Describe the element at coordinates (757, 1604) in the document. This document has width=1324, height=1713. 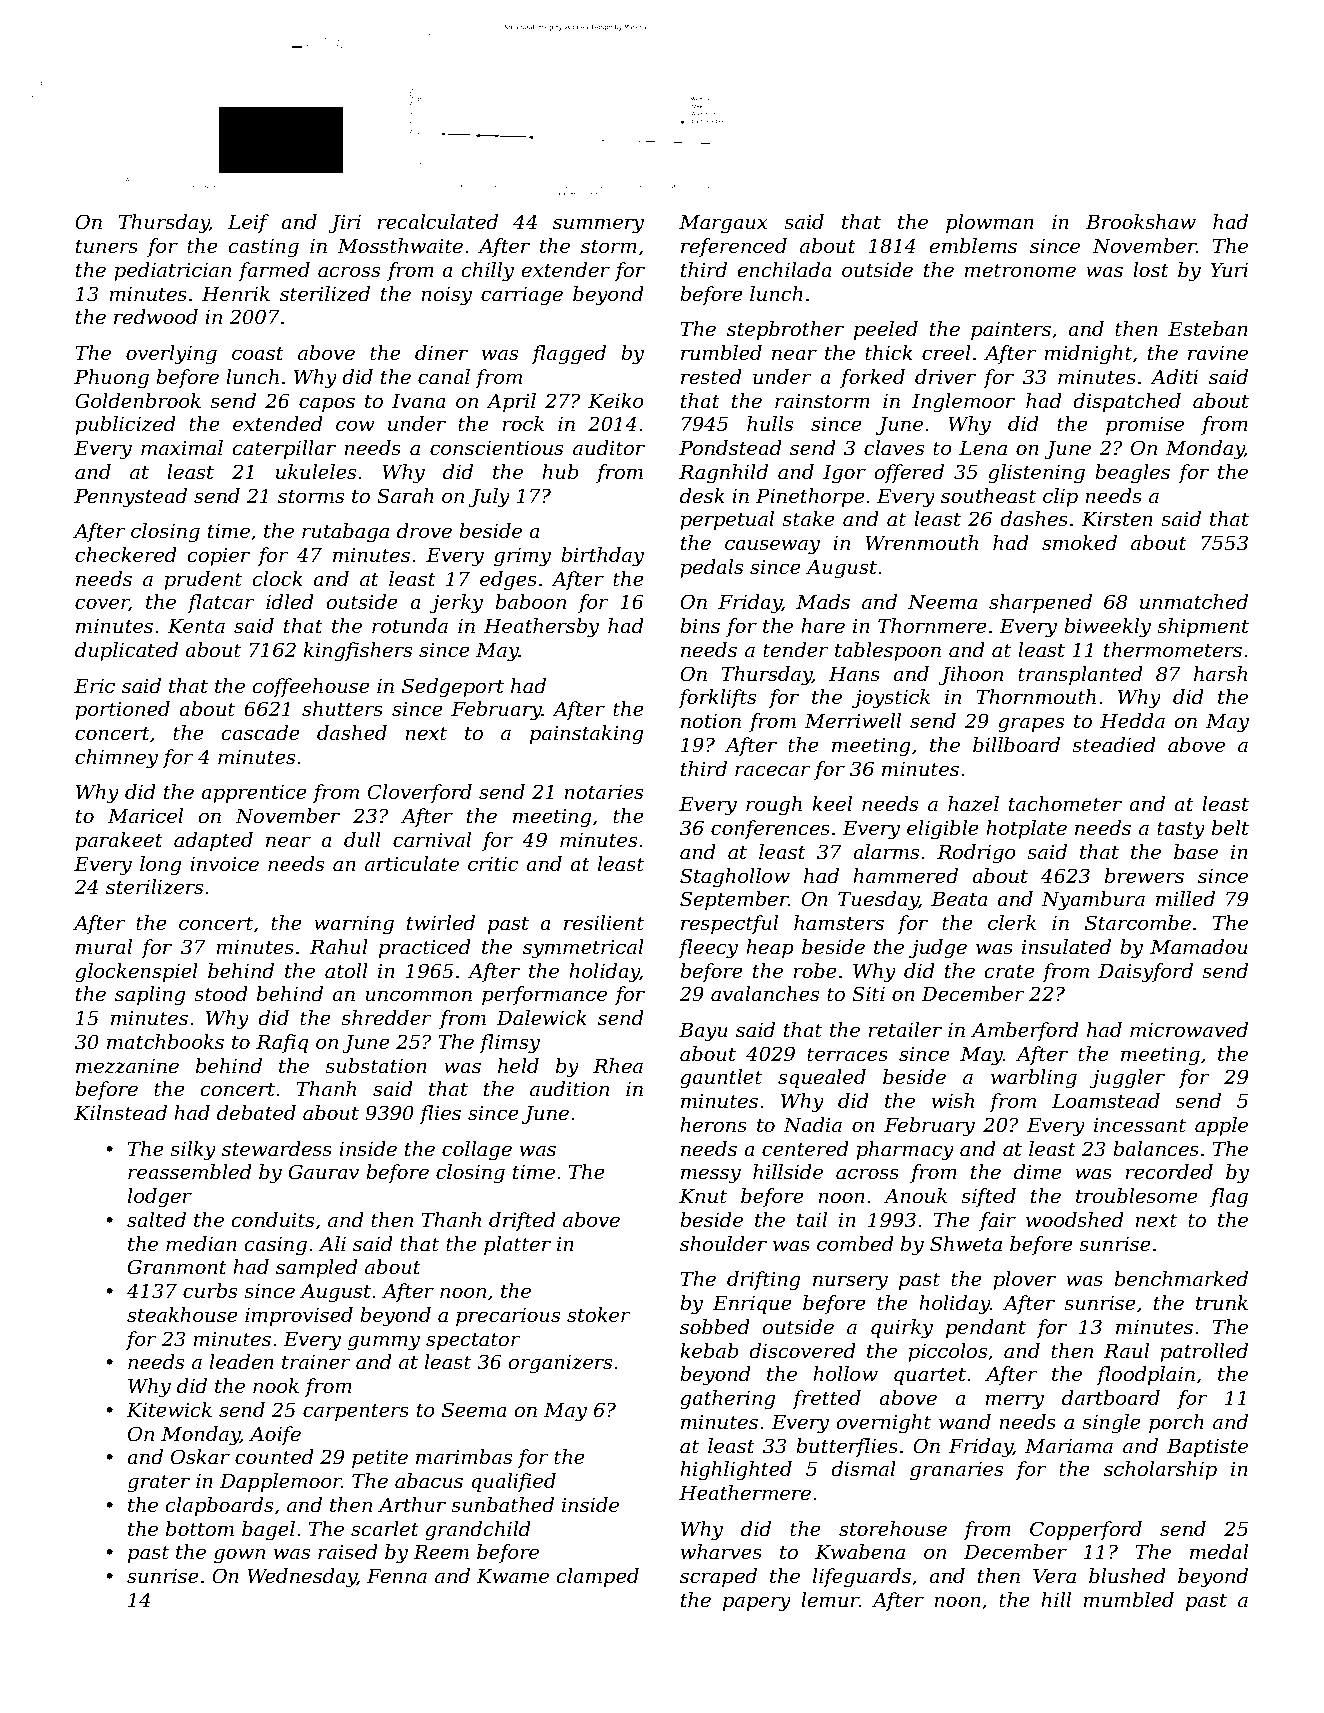
I see `papery` at that location.
